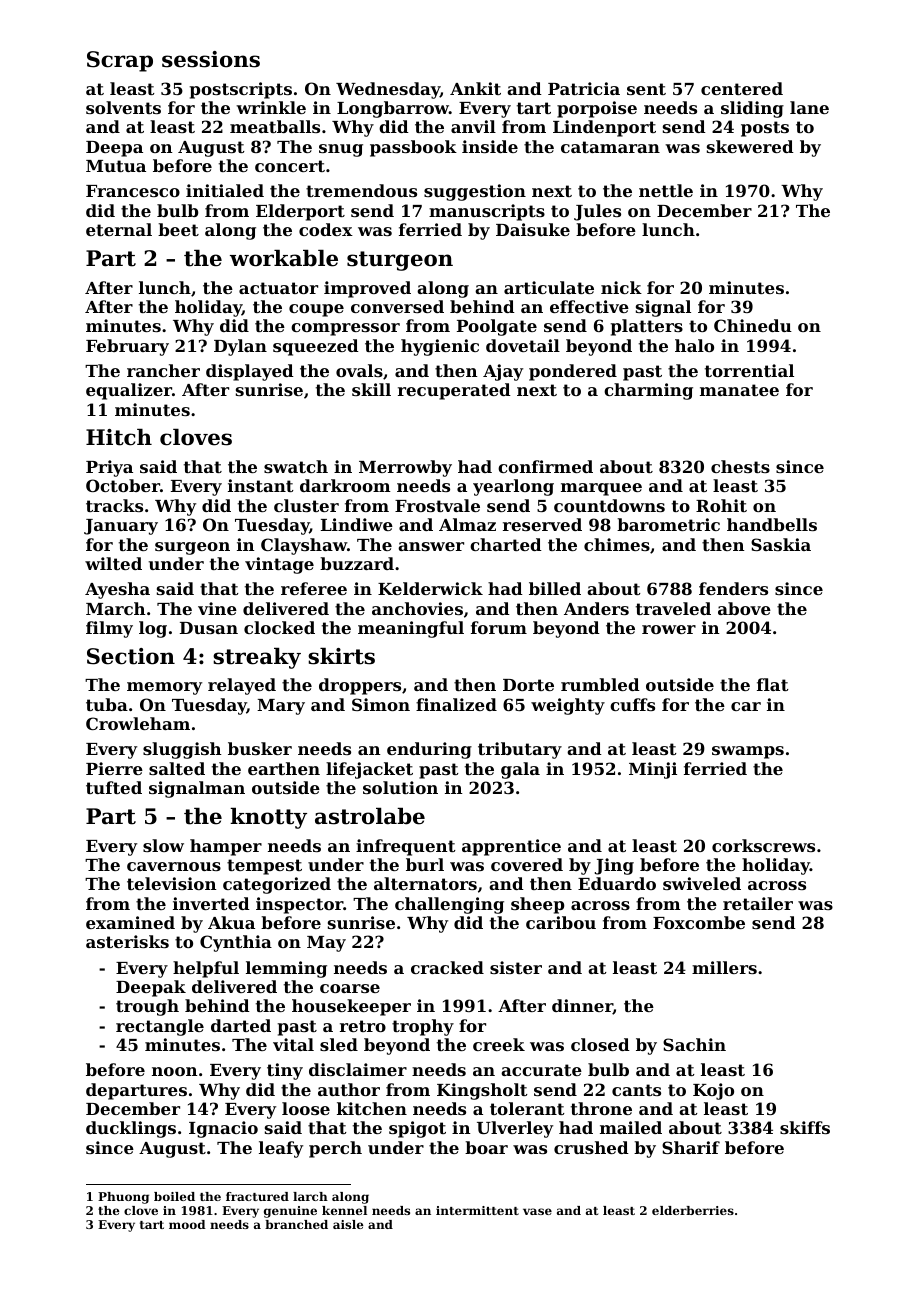  What do you see at coordinates (314, 588) in the image?
I see `referee` at bounding box center [314, 588].
